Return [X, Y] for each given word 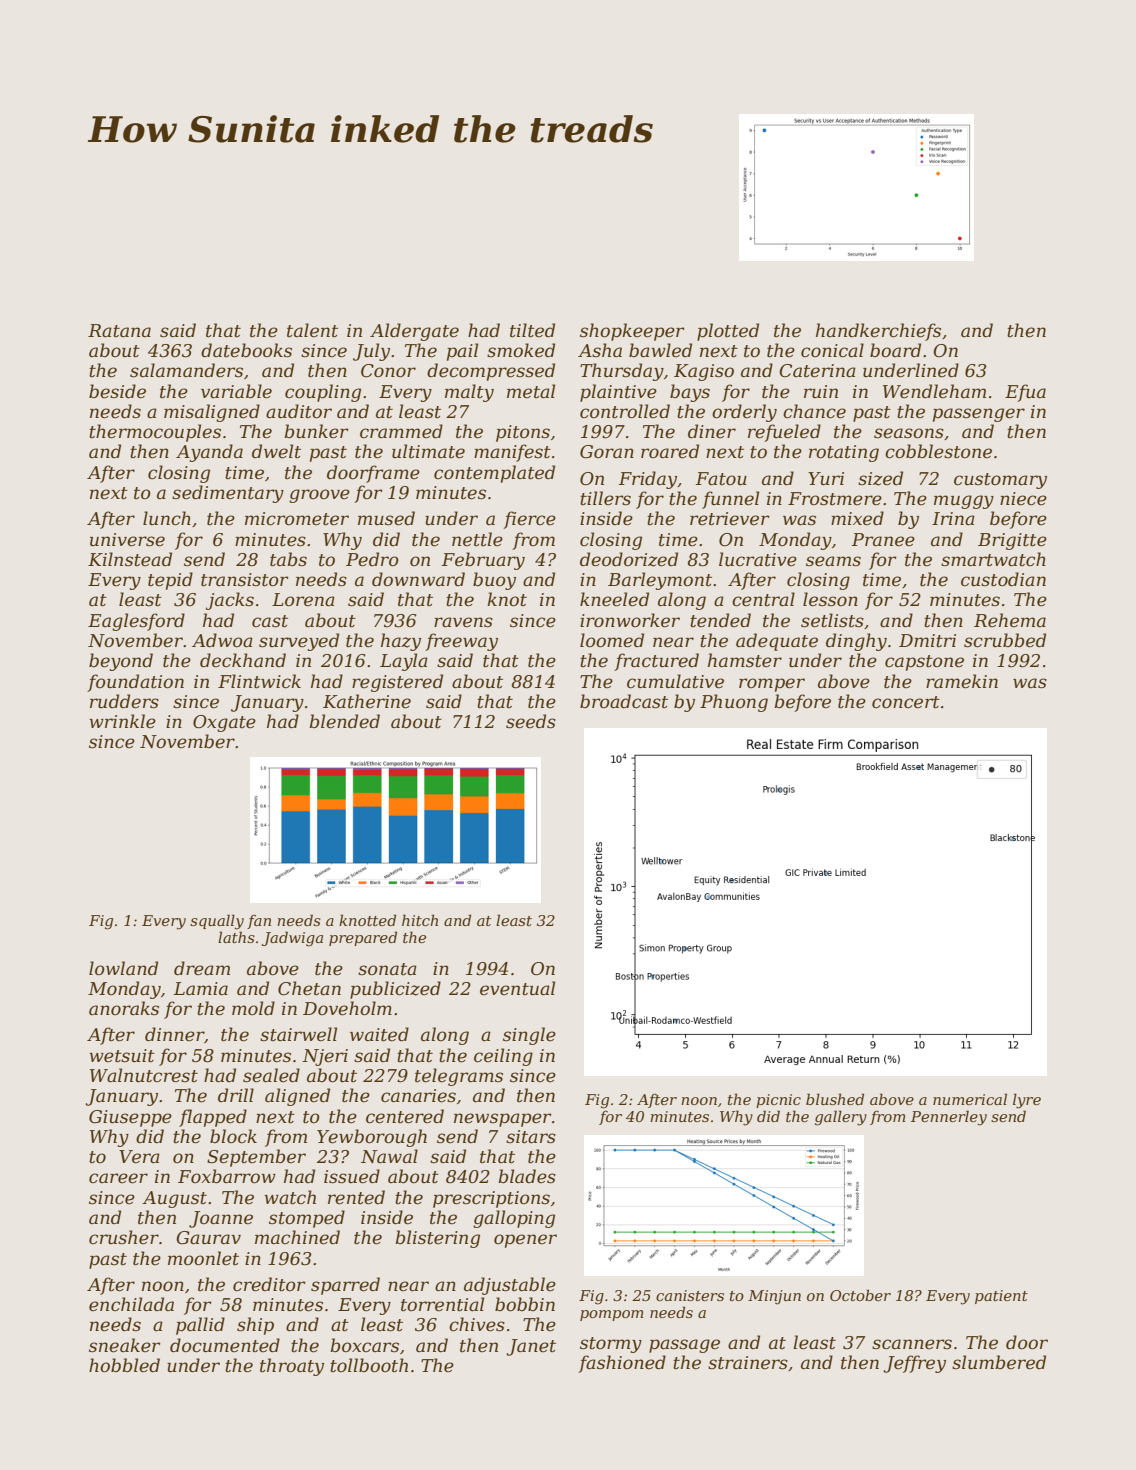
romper [772, 685]
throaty [292, 1367]
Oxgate [224, 723]
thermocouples [155, 433]
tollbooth [369, 1365]
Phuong [734, 703]
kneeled [614, 599]
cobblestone [938, 451]
